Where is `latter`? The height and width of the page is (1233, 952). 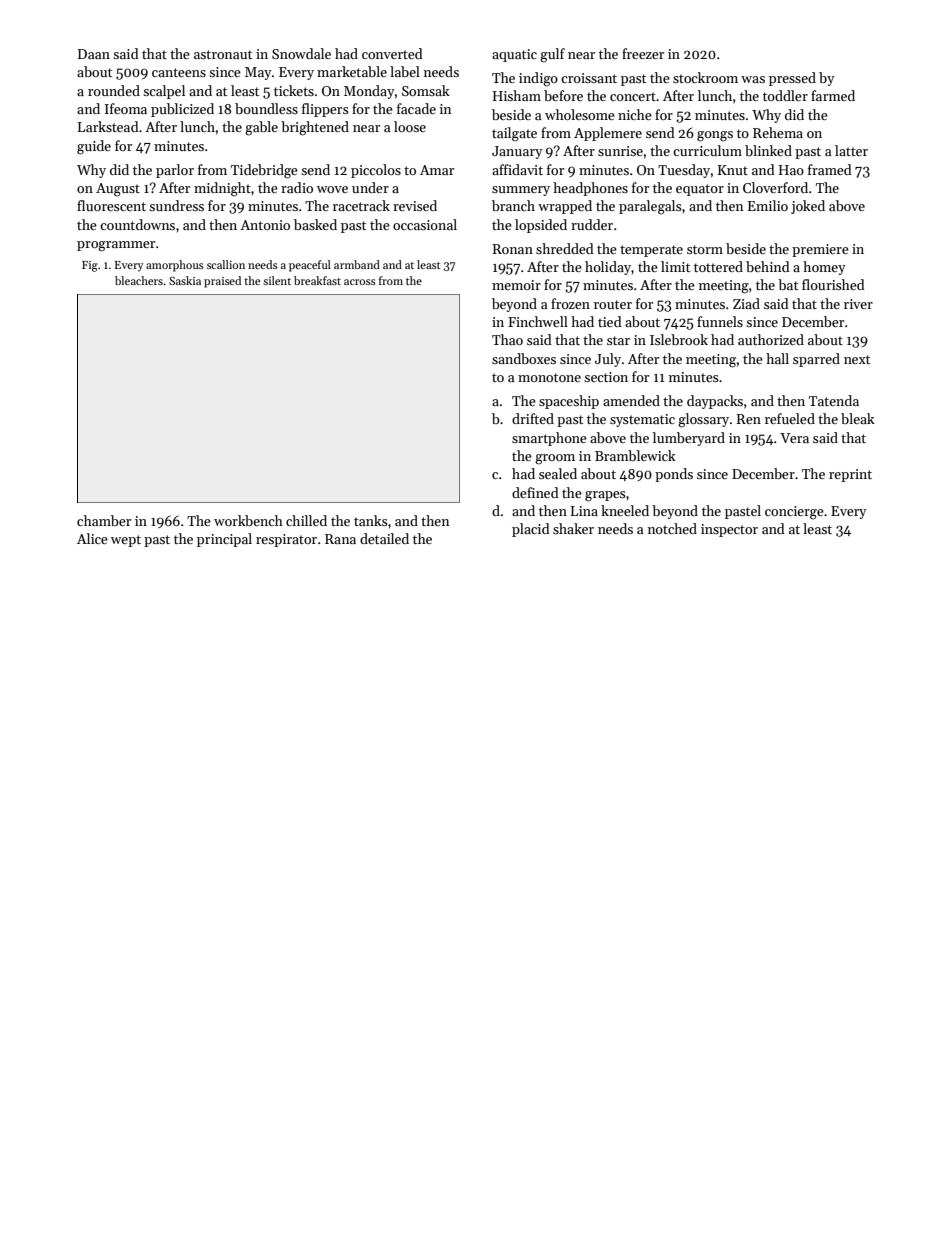 latter is located at coordinates (851, 150).
